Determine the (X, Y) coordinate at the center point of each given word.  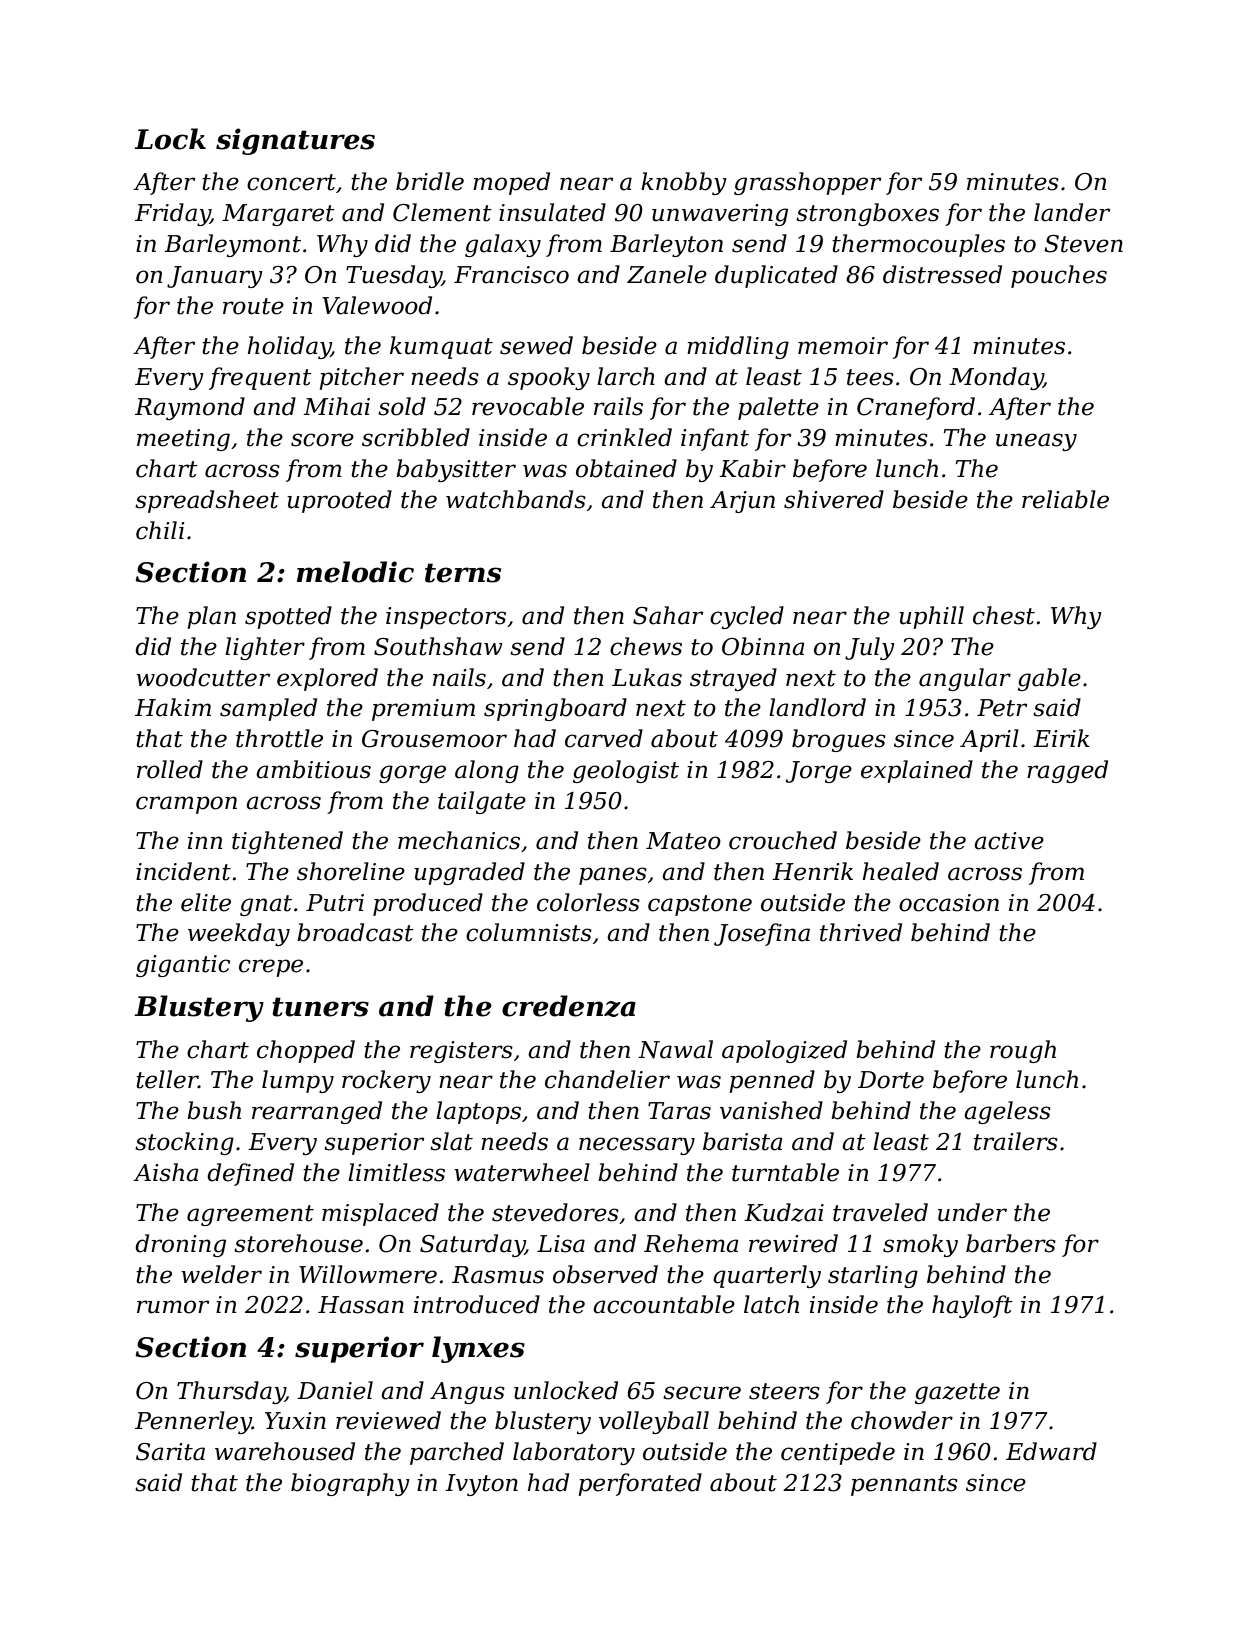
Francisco (511, 275)
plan (211, 617)
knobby (684, 183)
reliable (1065, 499)
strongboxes (867, 214)
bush (214, 1110)
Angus (467, 1393)
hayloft (972, 1306)
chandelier (607, 1079)
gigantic (183, 966)
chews (646, 646)
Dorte (891, 1080)
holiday (289, 347)
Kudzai (784, 1212)
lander (1072, 212)
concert (291, 182)
